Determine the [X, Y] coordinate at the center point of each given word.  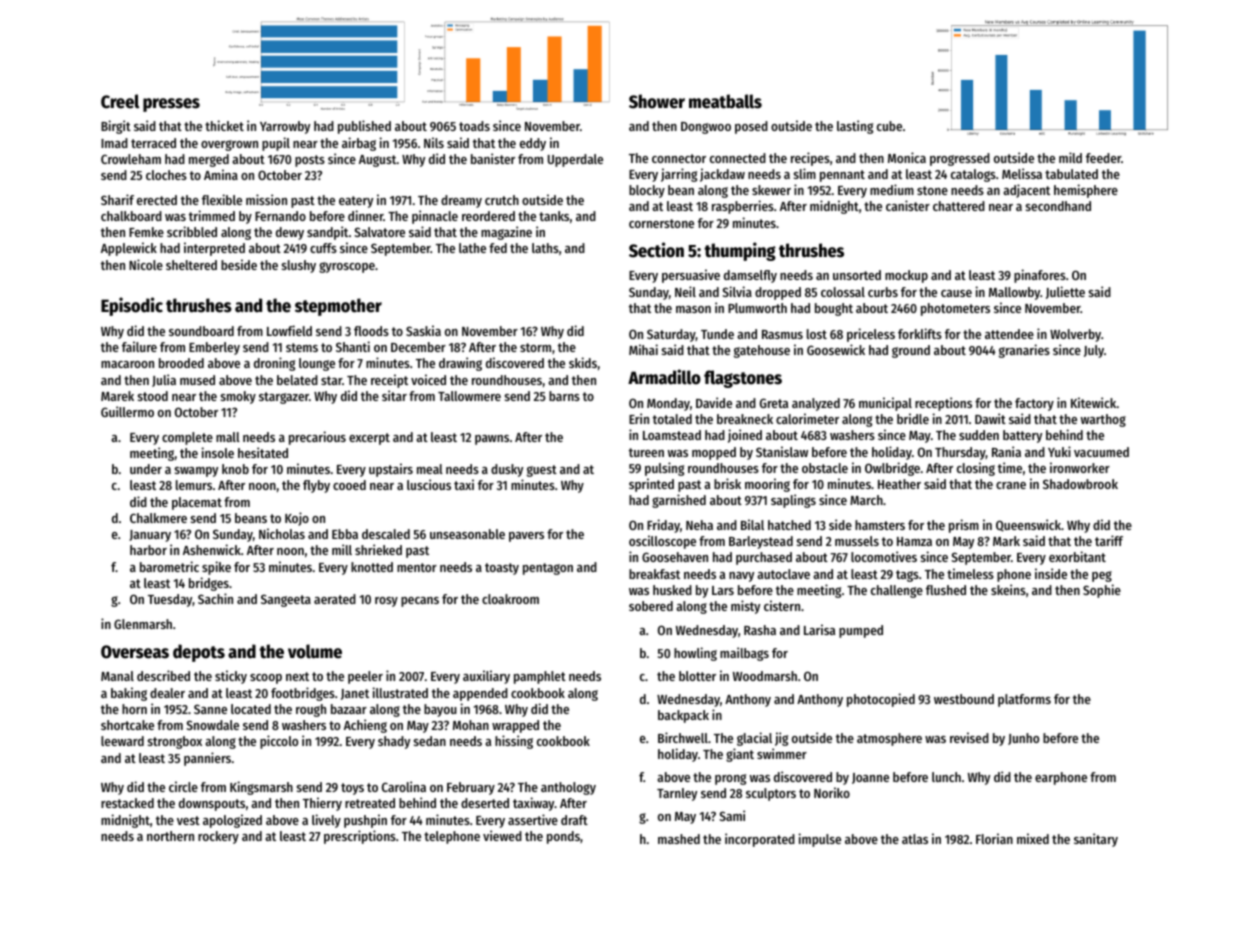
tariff [1109, 540]
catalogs [973, 175]
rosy [386, 602]
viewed [502, 835]
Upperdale [575, 160]
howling [695, 654]
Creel [120, 101]
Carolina [404, 786]
